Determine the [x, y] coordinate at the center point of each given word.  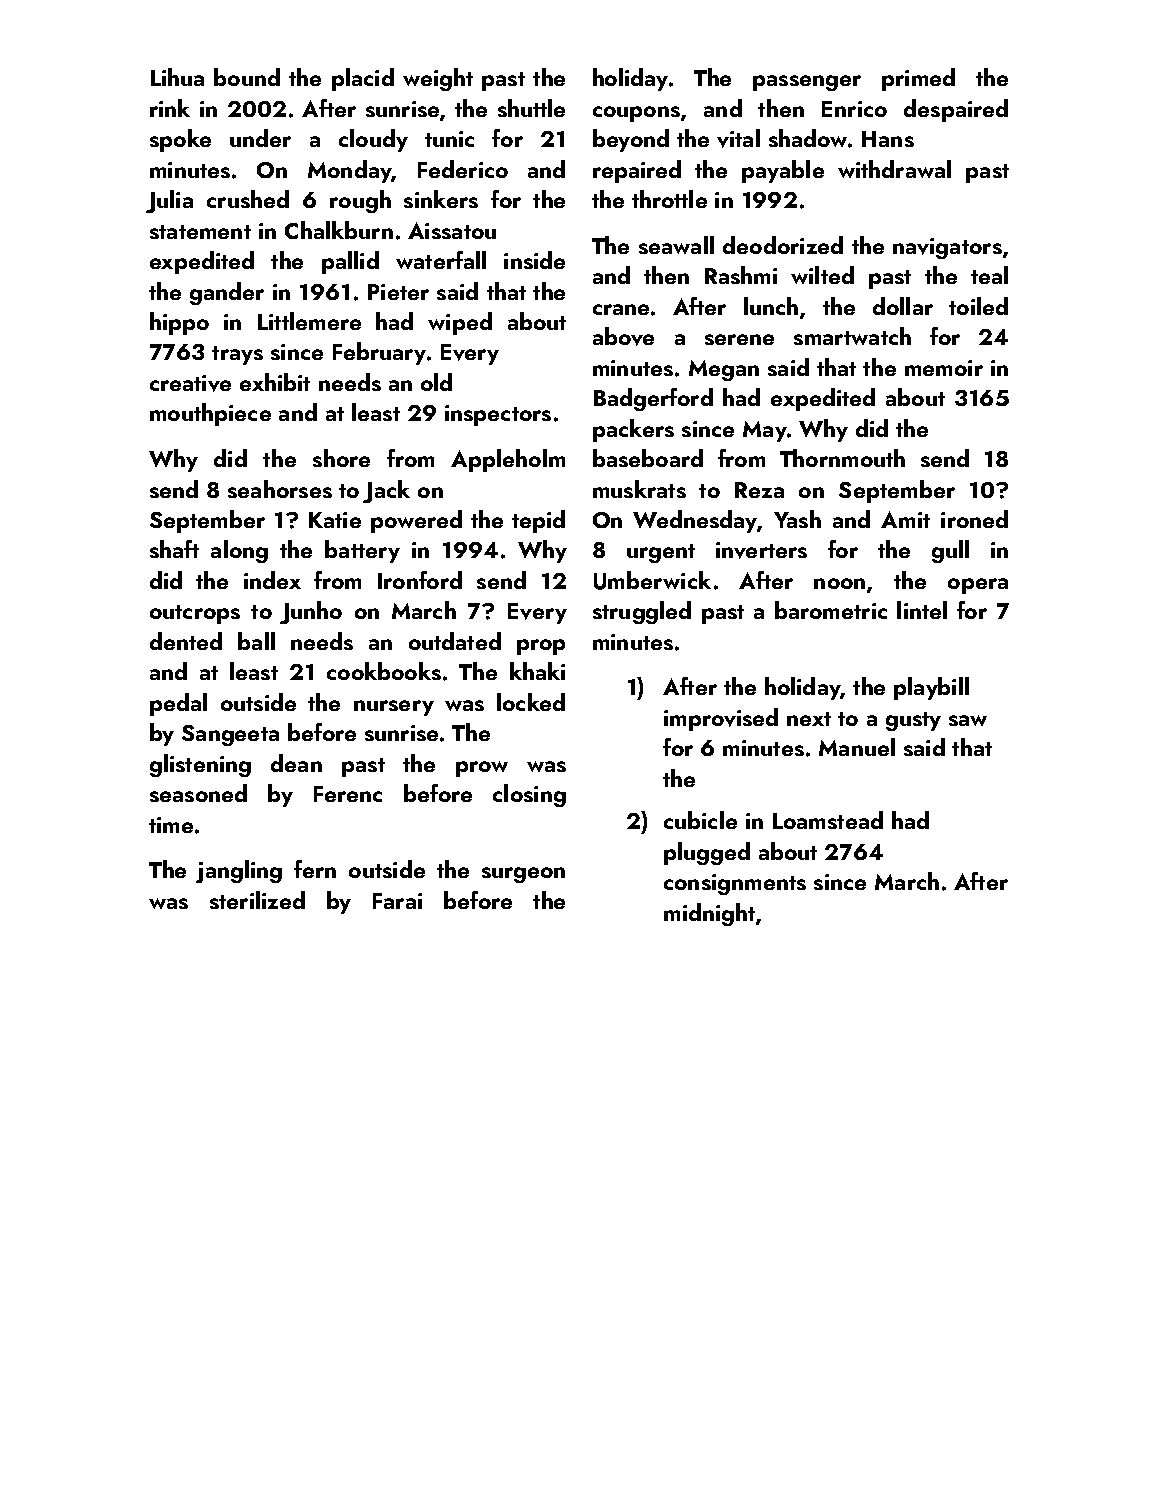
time [171, 825]
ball [256, 641]
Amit [905, 519]
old [436, 382]
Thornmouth [842, 458]
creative [190, 383]
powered [416, 521]
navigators [947, 248]
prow [482, 769]
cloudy [373, 140]
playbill [931, 688]
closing [529, 795]
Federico [463, 169]
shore [341, 458]
